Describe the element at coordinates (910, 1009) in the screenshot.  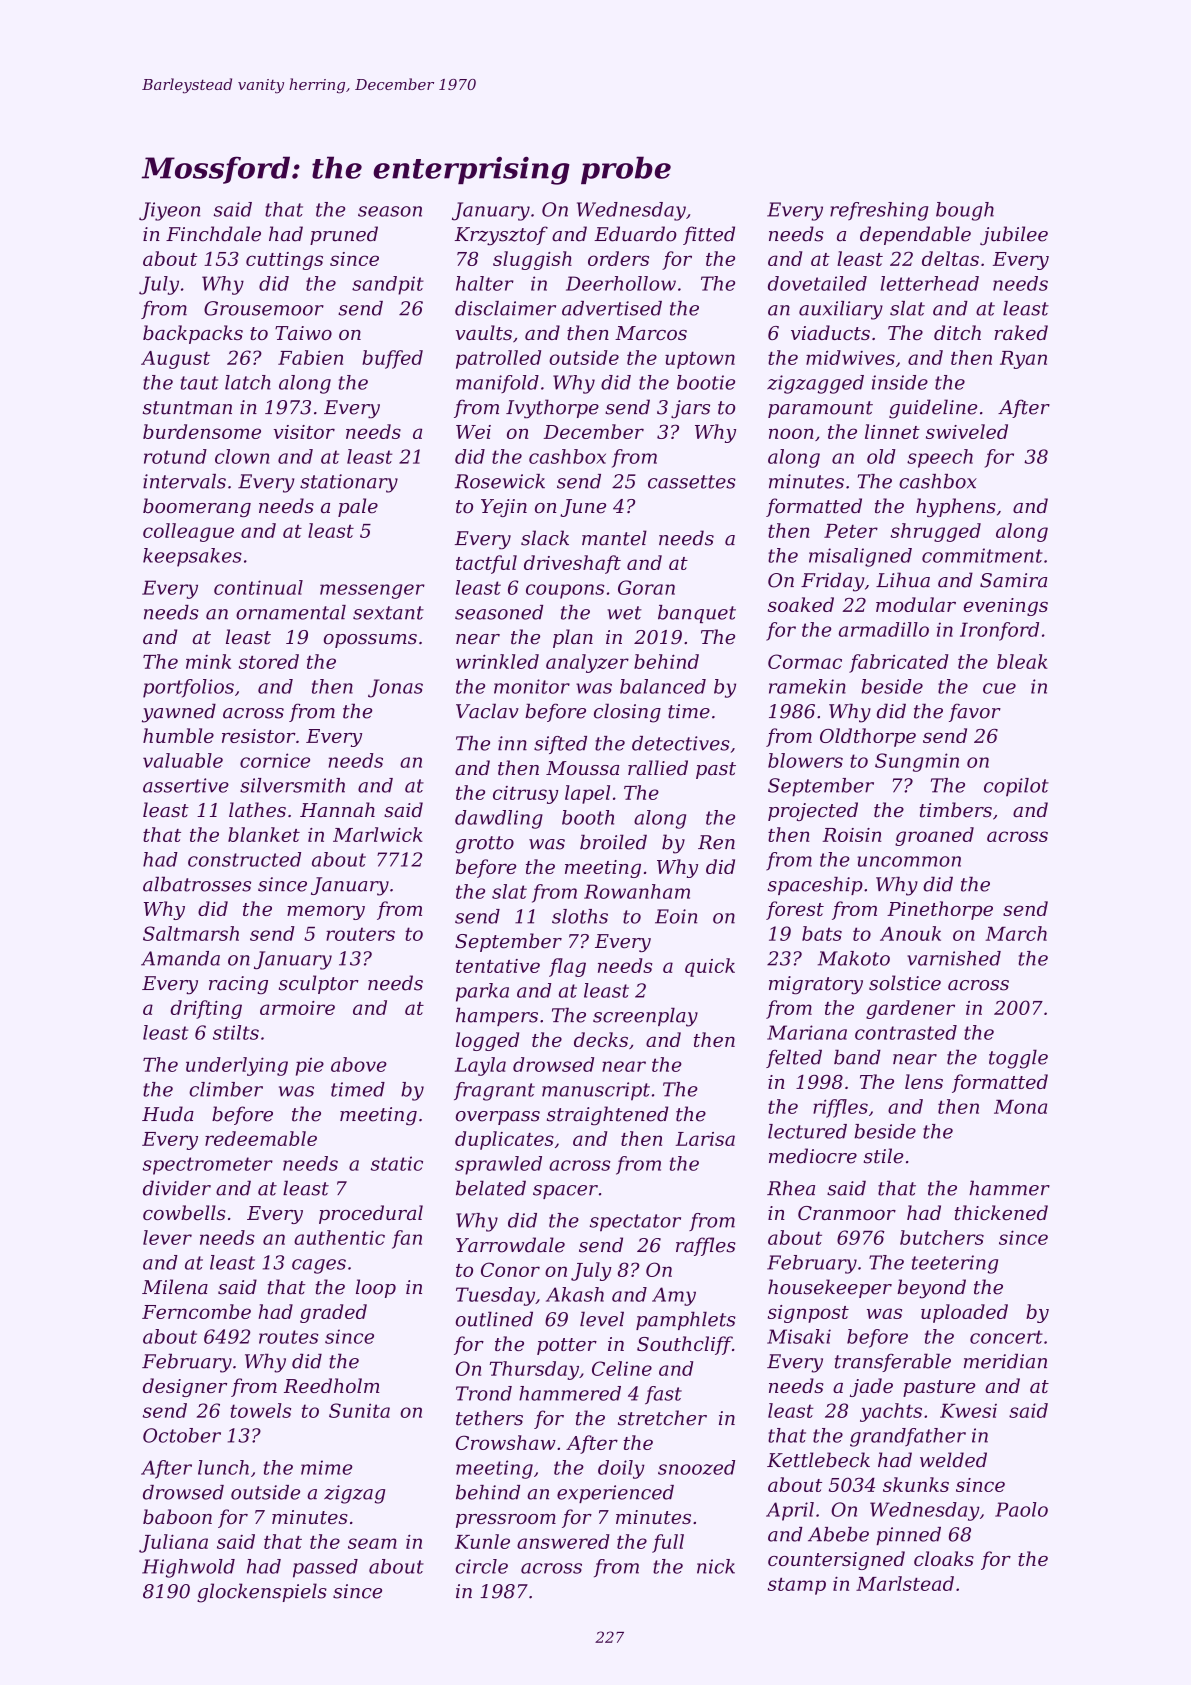
I see `gardener` at that location.
